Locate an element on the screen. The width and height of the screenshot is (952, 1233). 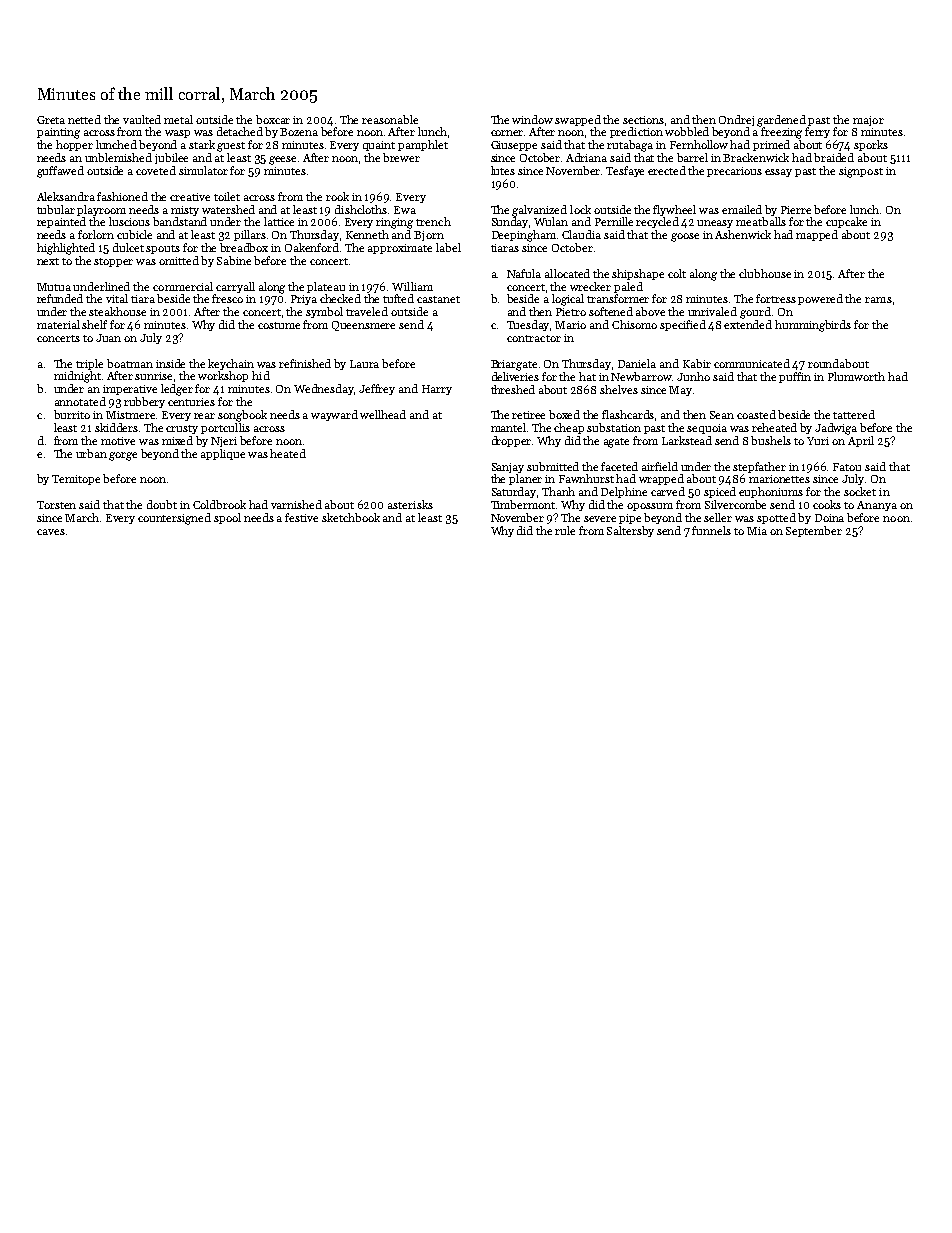
threshed is located at coordinates (513, 389).
